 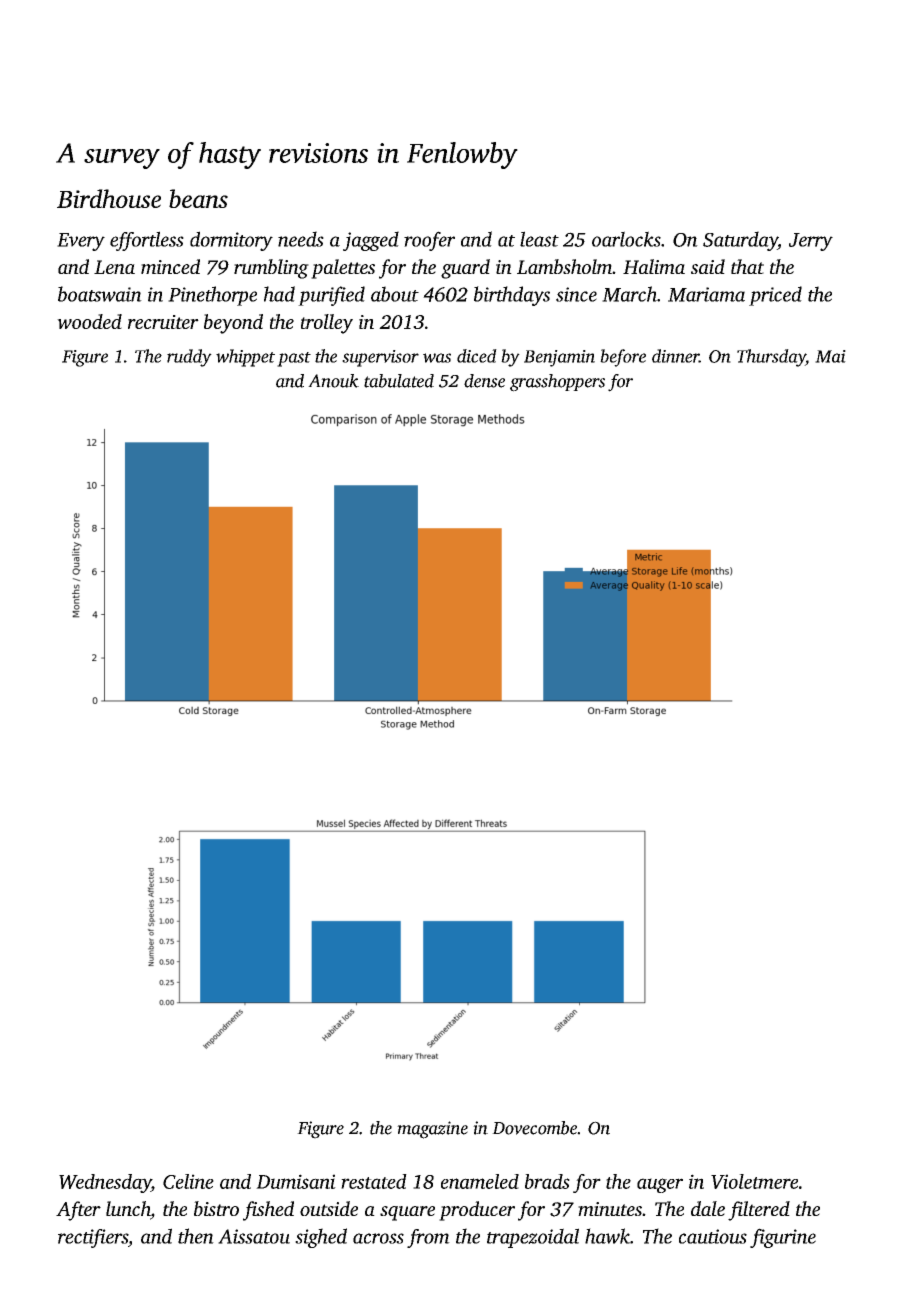 What do you see at coordinates (660, 1185) in the image?
I see `auger` at bounding box center [660, 1185].
